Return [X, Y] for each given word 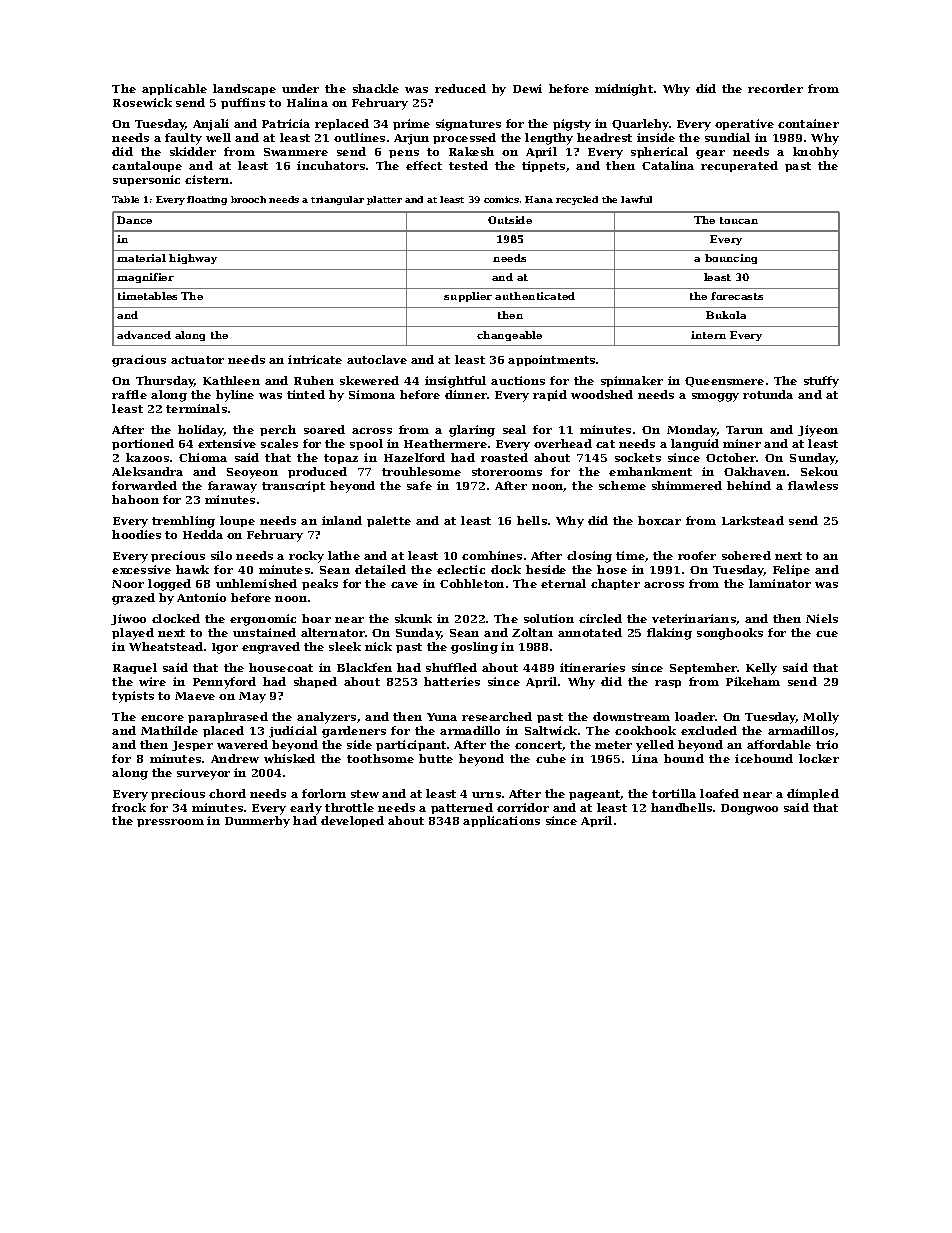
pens [404, 154]
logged [169, 585]
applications [501, 821]
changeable [509, 336]
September [704, 668]
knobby [816, 153]
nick [378, 646]
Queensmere [724, 382]
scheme [622, 485]
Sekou [819, 471]
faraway [232, 487]
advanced [144, 335]
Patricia [286, 123]
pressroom [170, 823]
